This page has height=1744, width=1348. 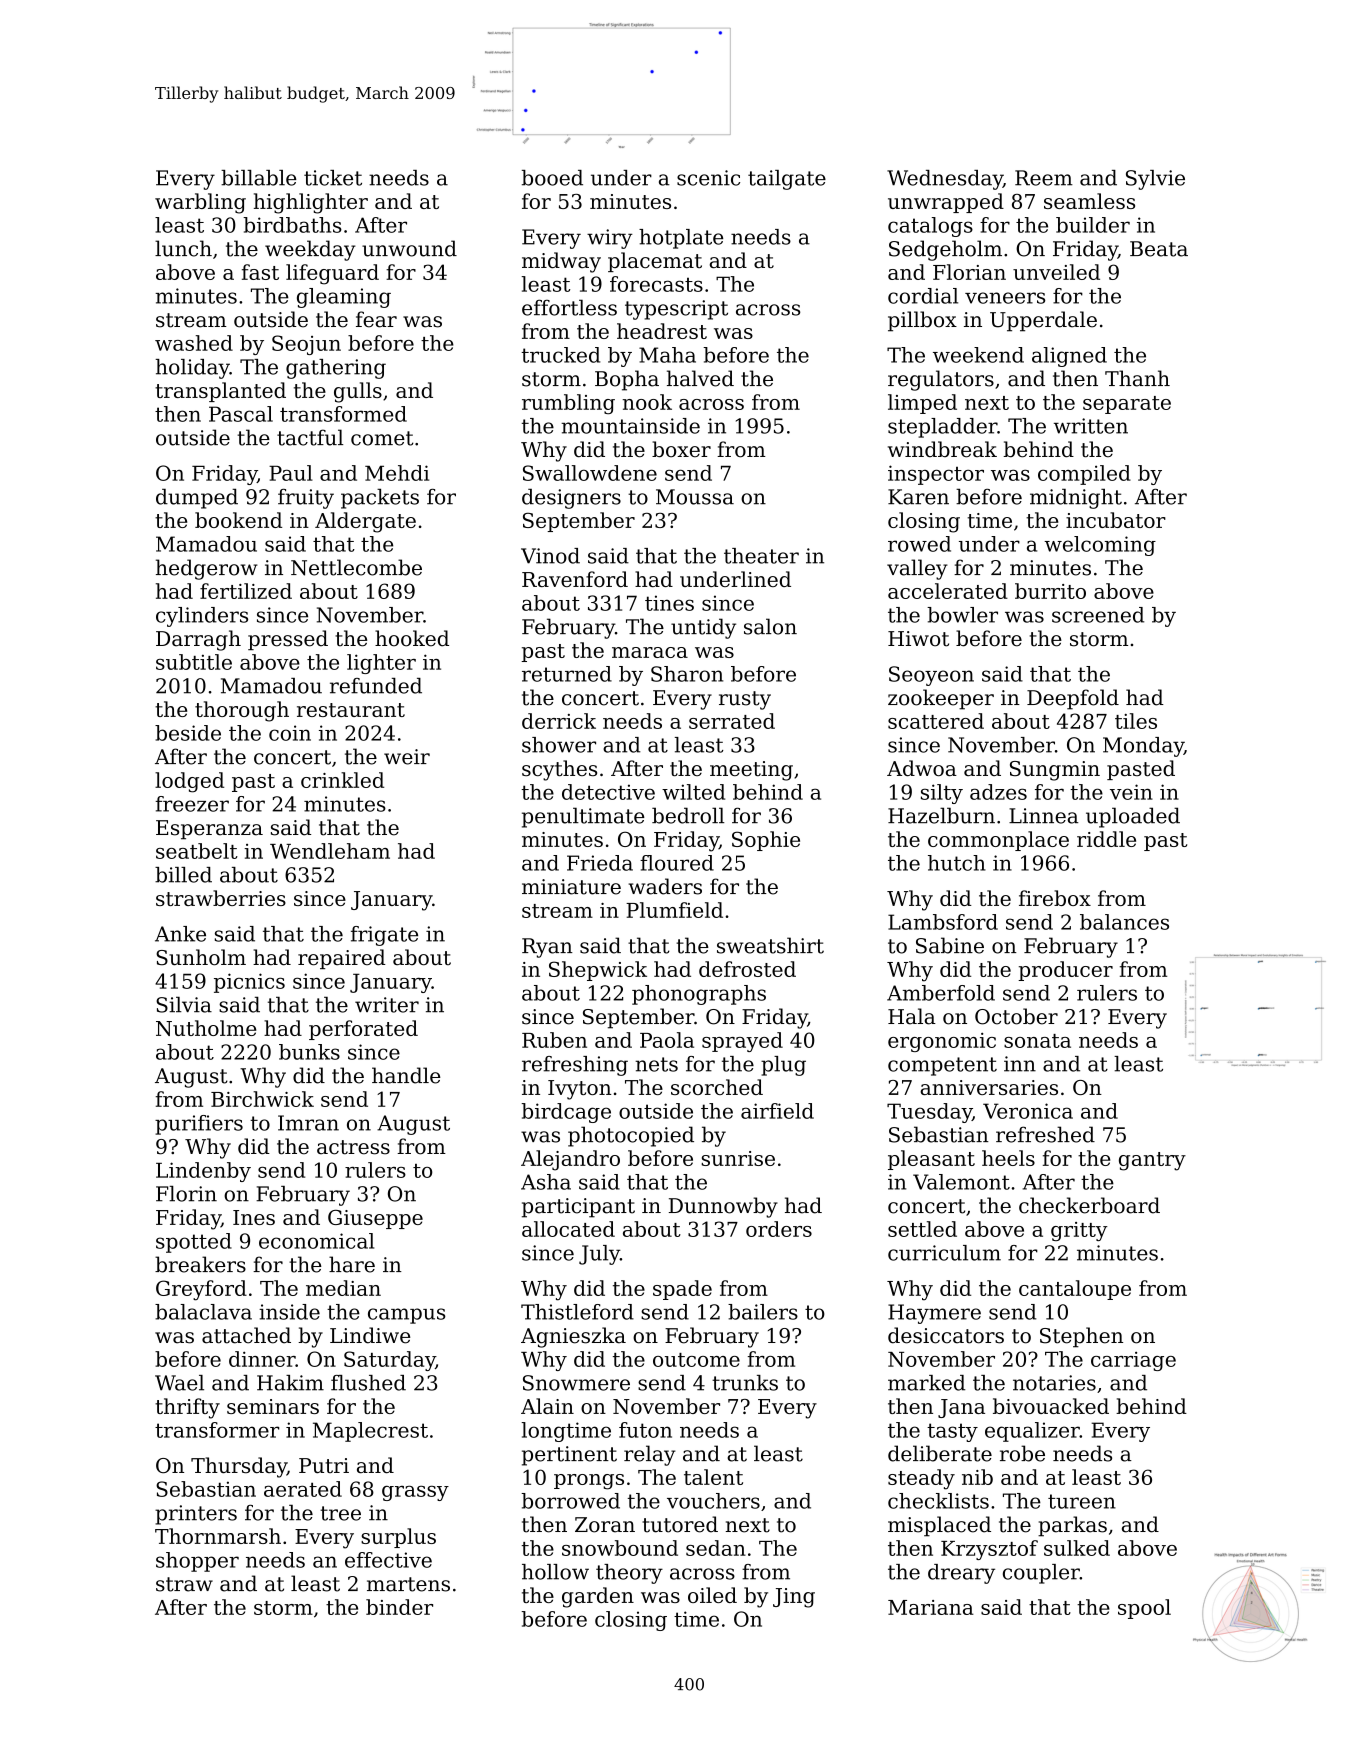 What do you see at coordinates (197, 1562) in the page?
I see `shopper` at bounding box center [197, 1562].
